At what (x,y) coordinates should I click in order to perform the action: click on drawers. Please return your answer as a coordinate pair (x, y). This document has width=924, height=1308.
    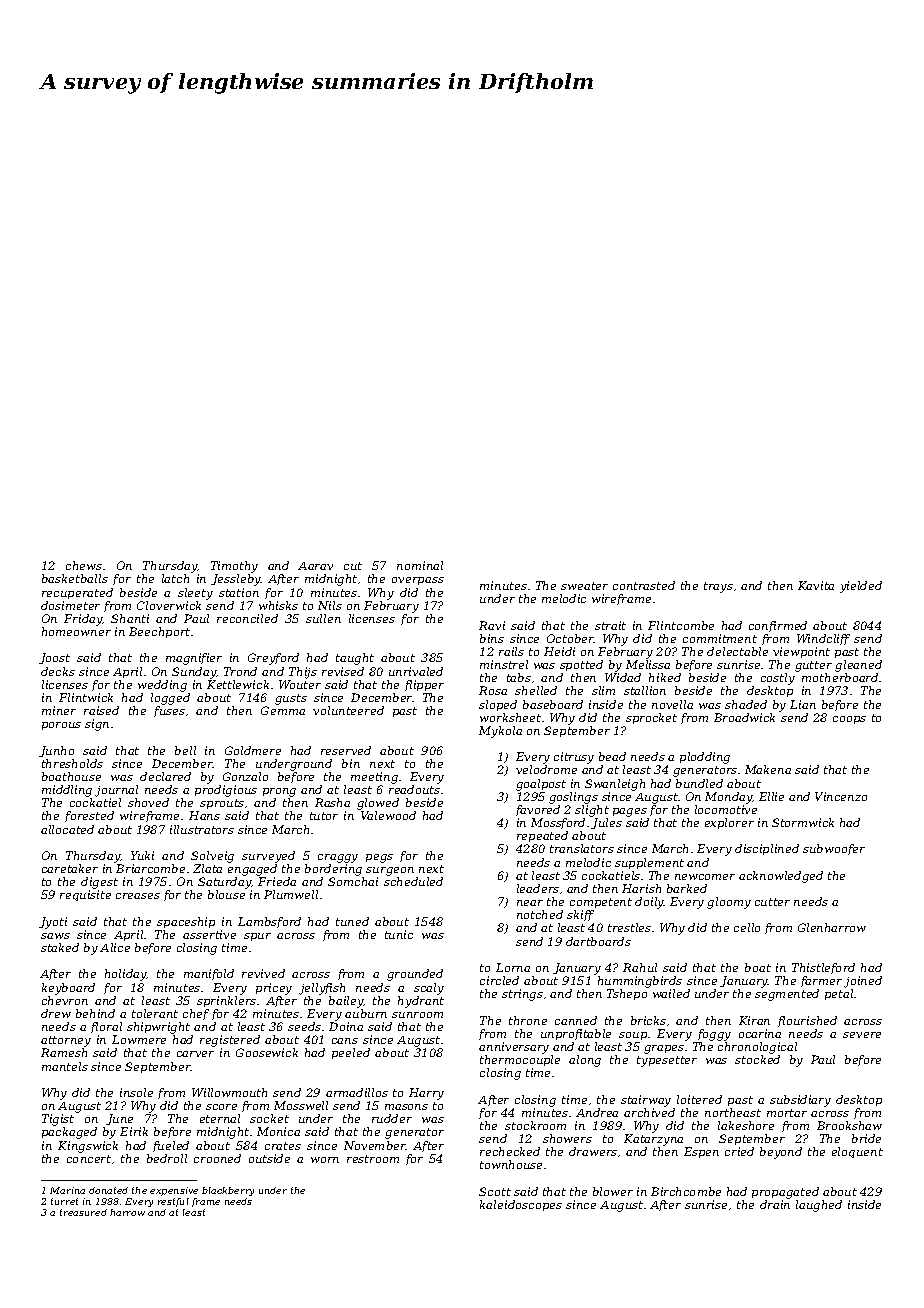
    Looking at the image, I should click on (593, 1151).
